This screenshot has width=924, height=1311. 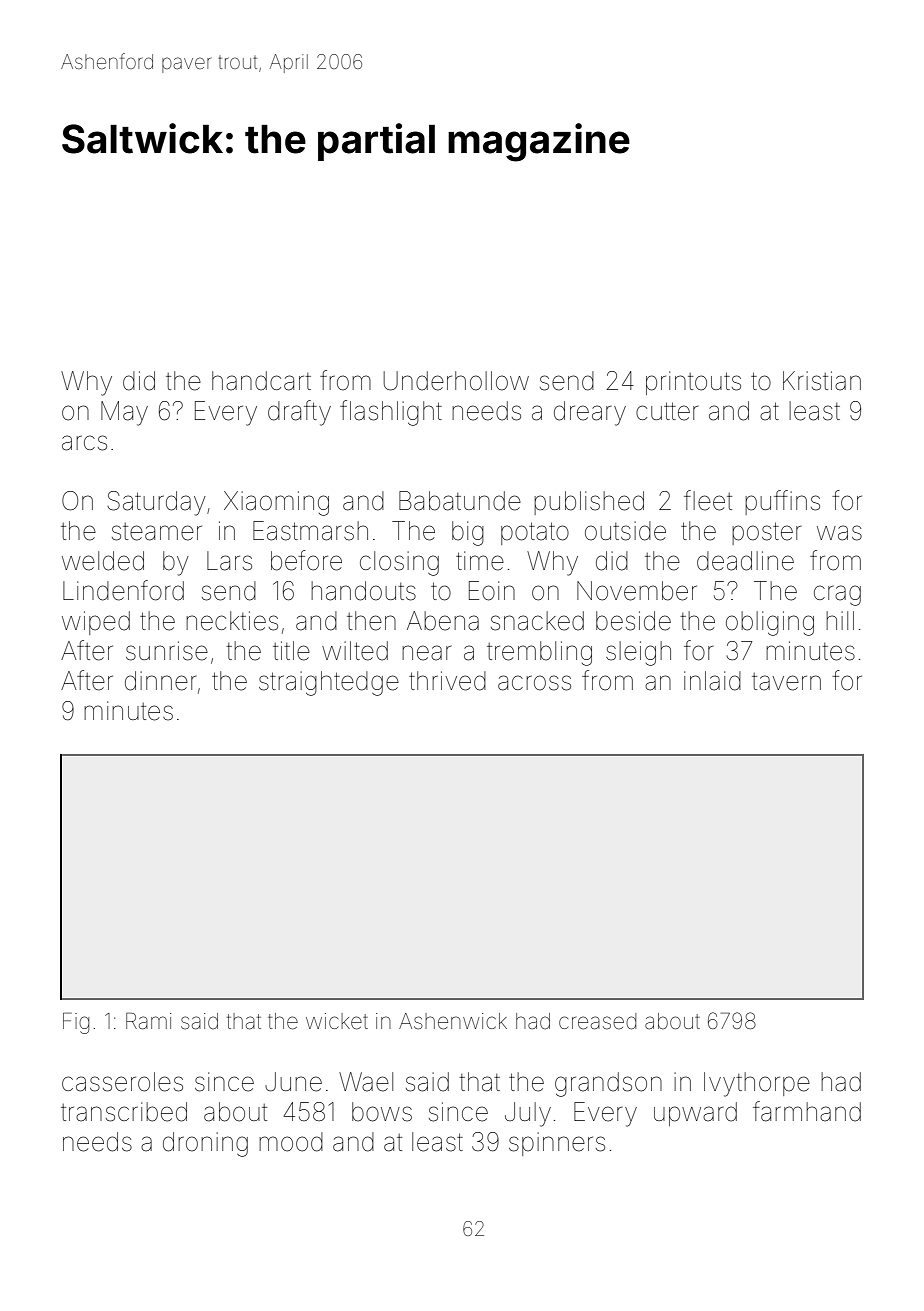 I want to click on handcart, so click(x=261, y=381).
